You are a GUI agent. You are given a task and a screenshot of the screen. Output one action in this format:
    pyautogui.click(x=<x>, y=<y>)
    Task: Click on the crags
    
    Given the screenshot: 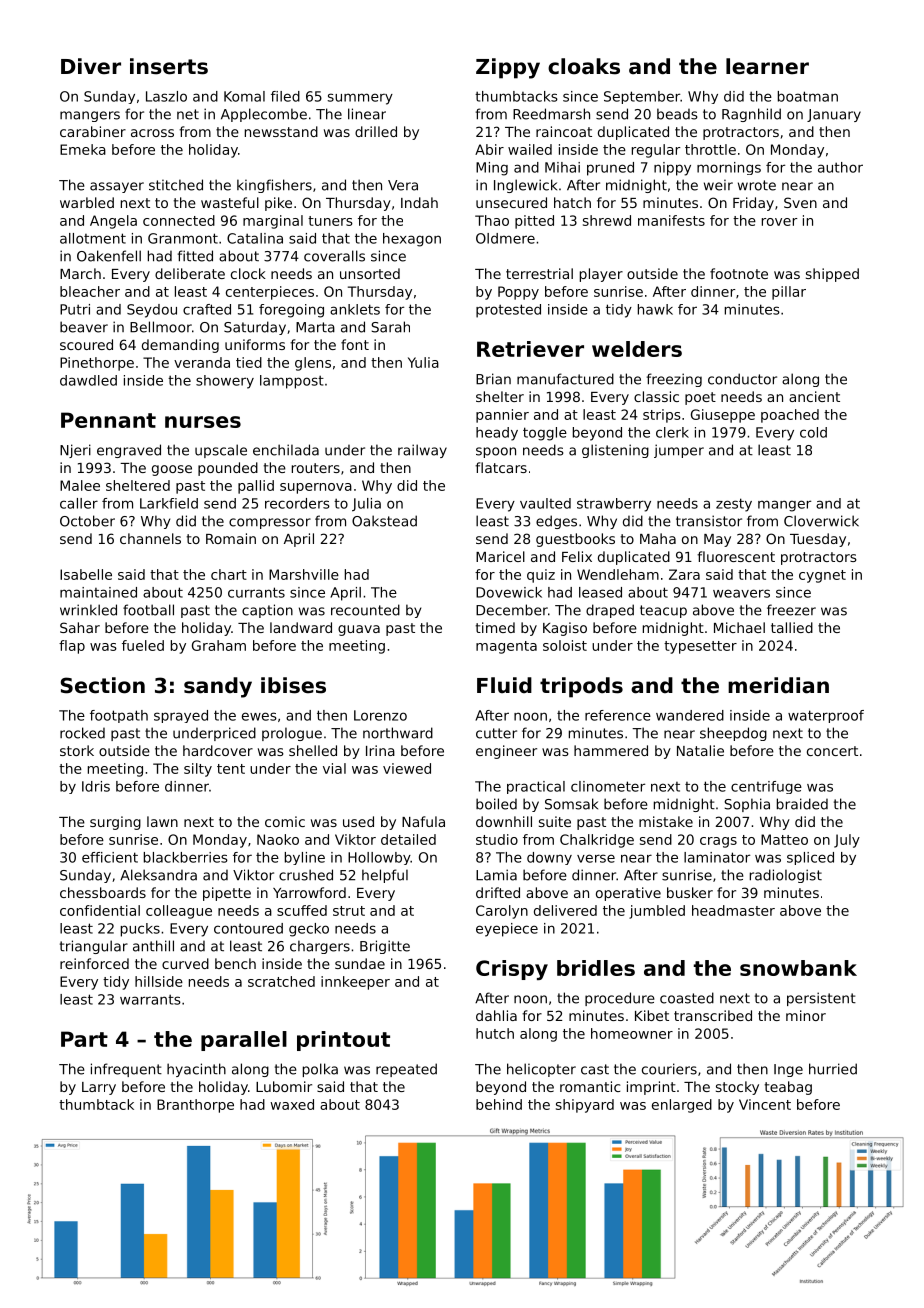 What is the action you would take?
    pyautogui.click(x=718, y=842)
